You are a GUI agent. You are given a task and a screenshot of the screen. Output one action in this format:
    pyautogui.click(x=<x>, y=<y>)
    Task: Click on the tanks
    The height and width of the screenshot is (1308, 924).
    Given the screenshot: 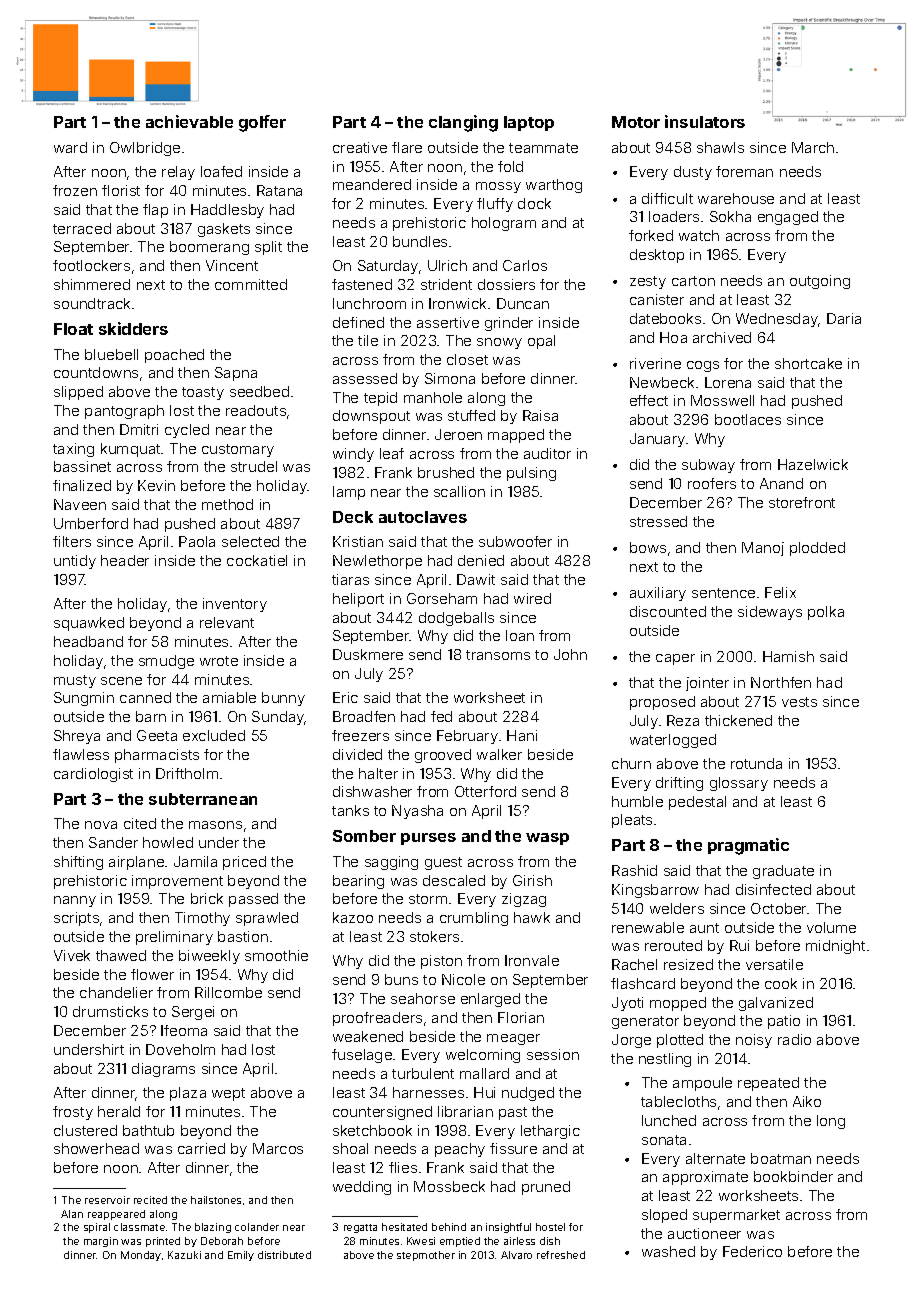 What is the action you would take?
    pyautogui.click(x=350, y=810)
